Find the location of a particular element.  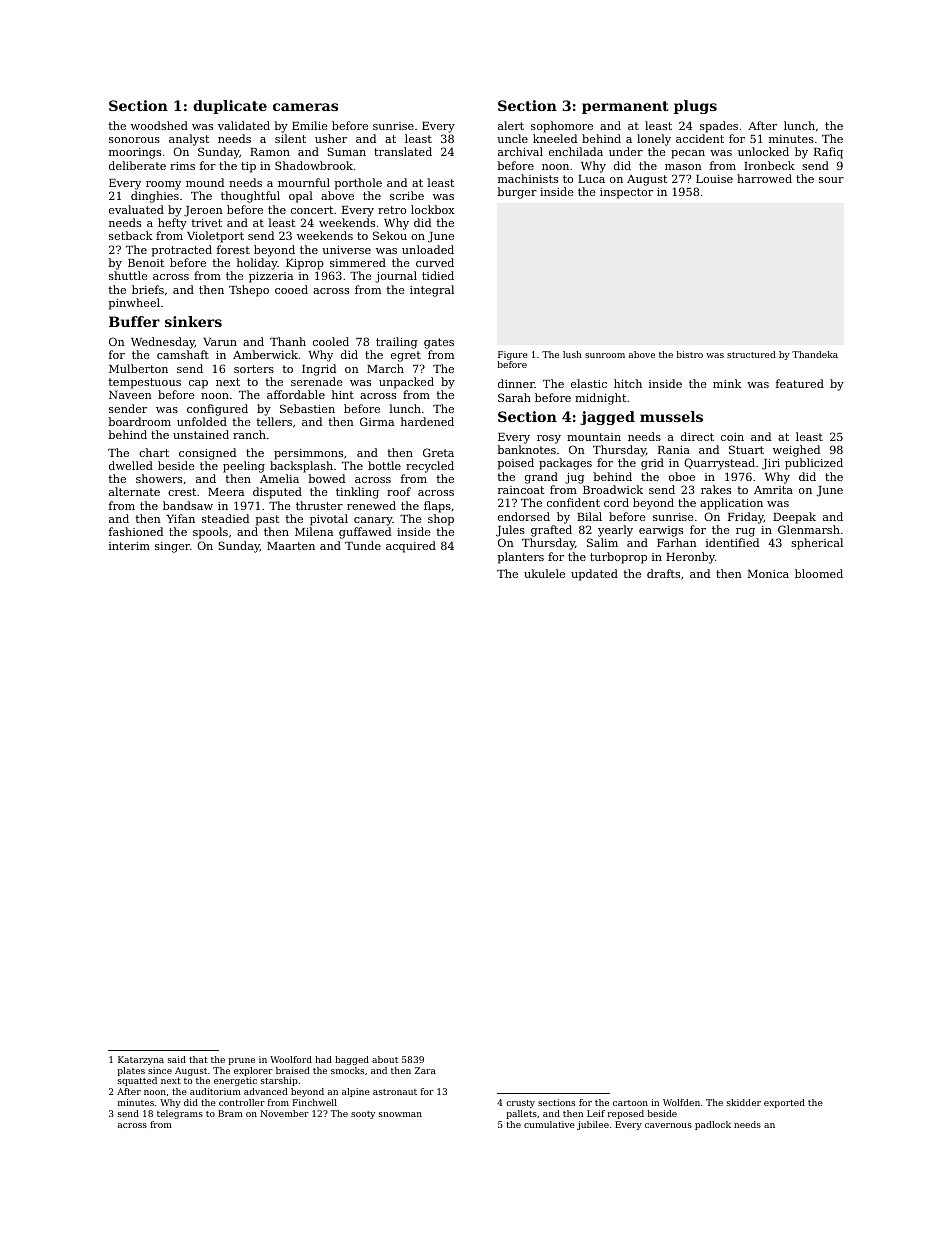

duplicate is located at coordinates (230, 107).
